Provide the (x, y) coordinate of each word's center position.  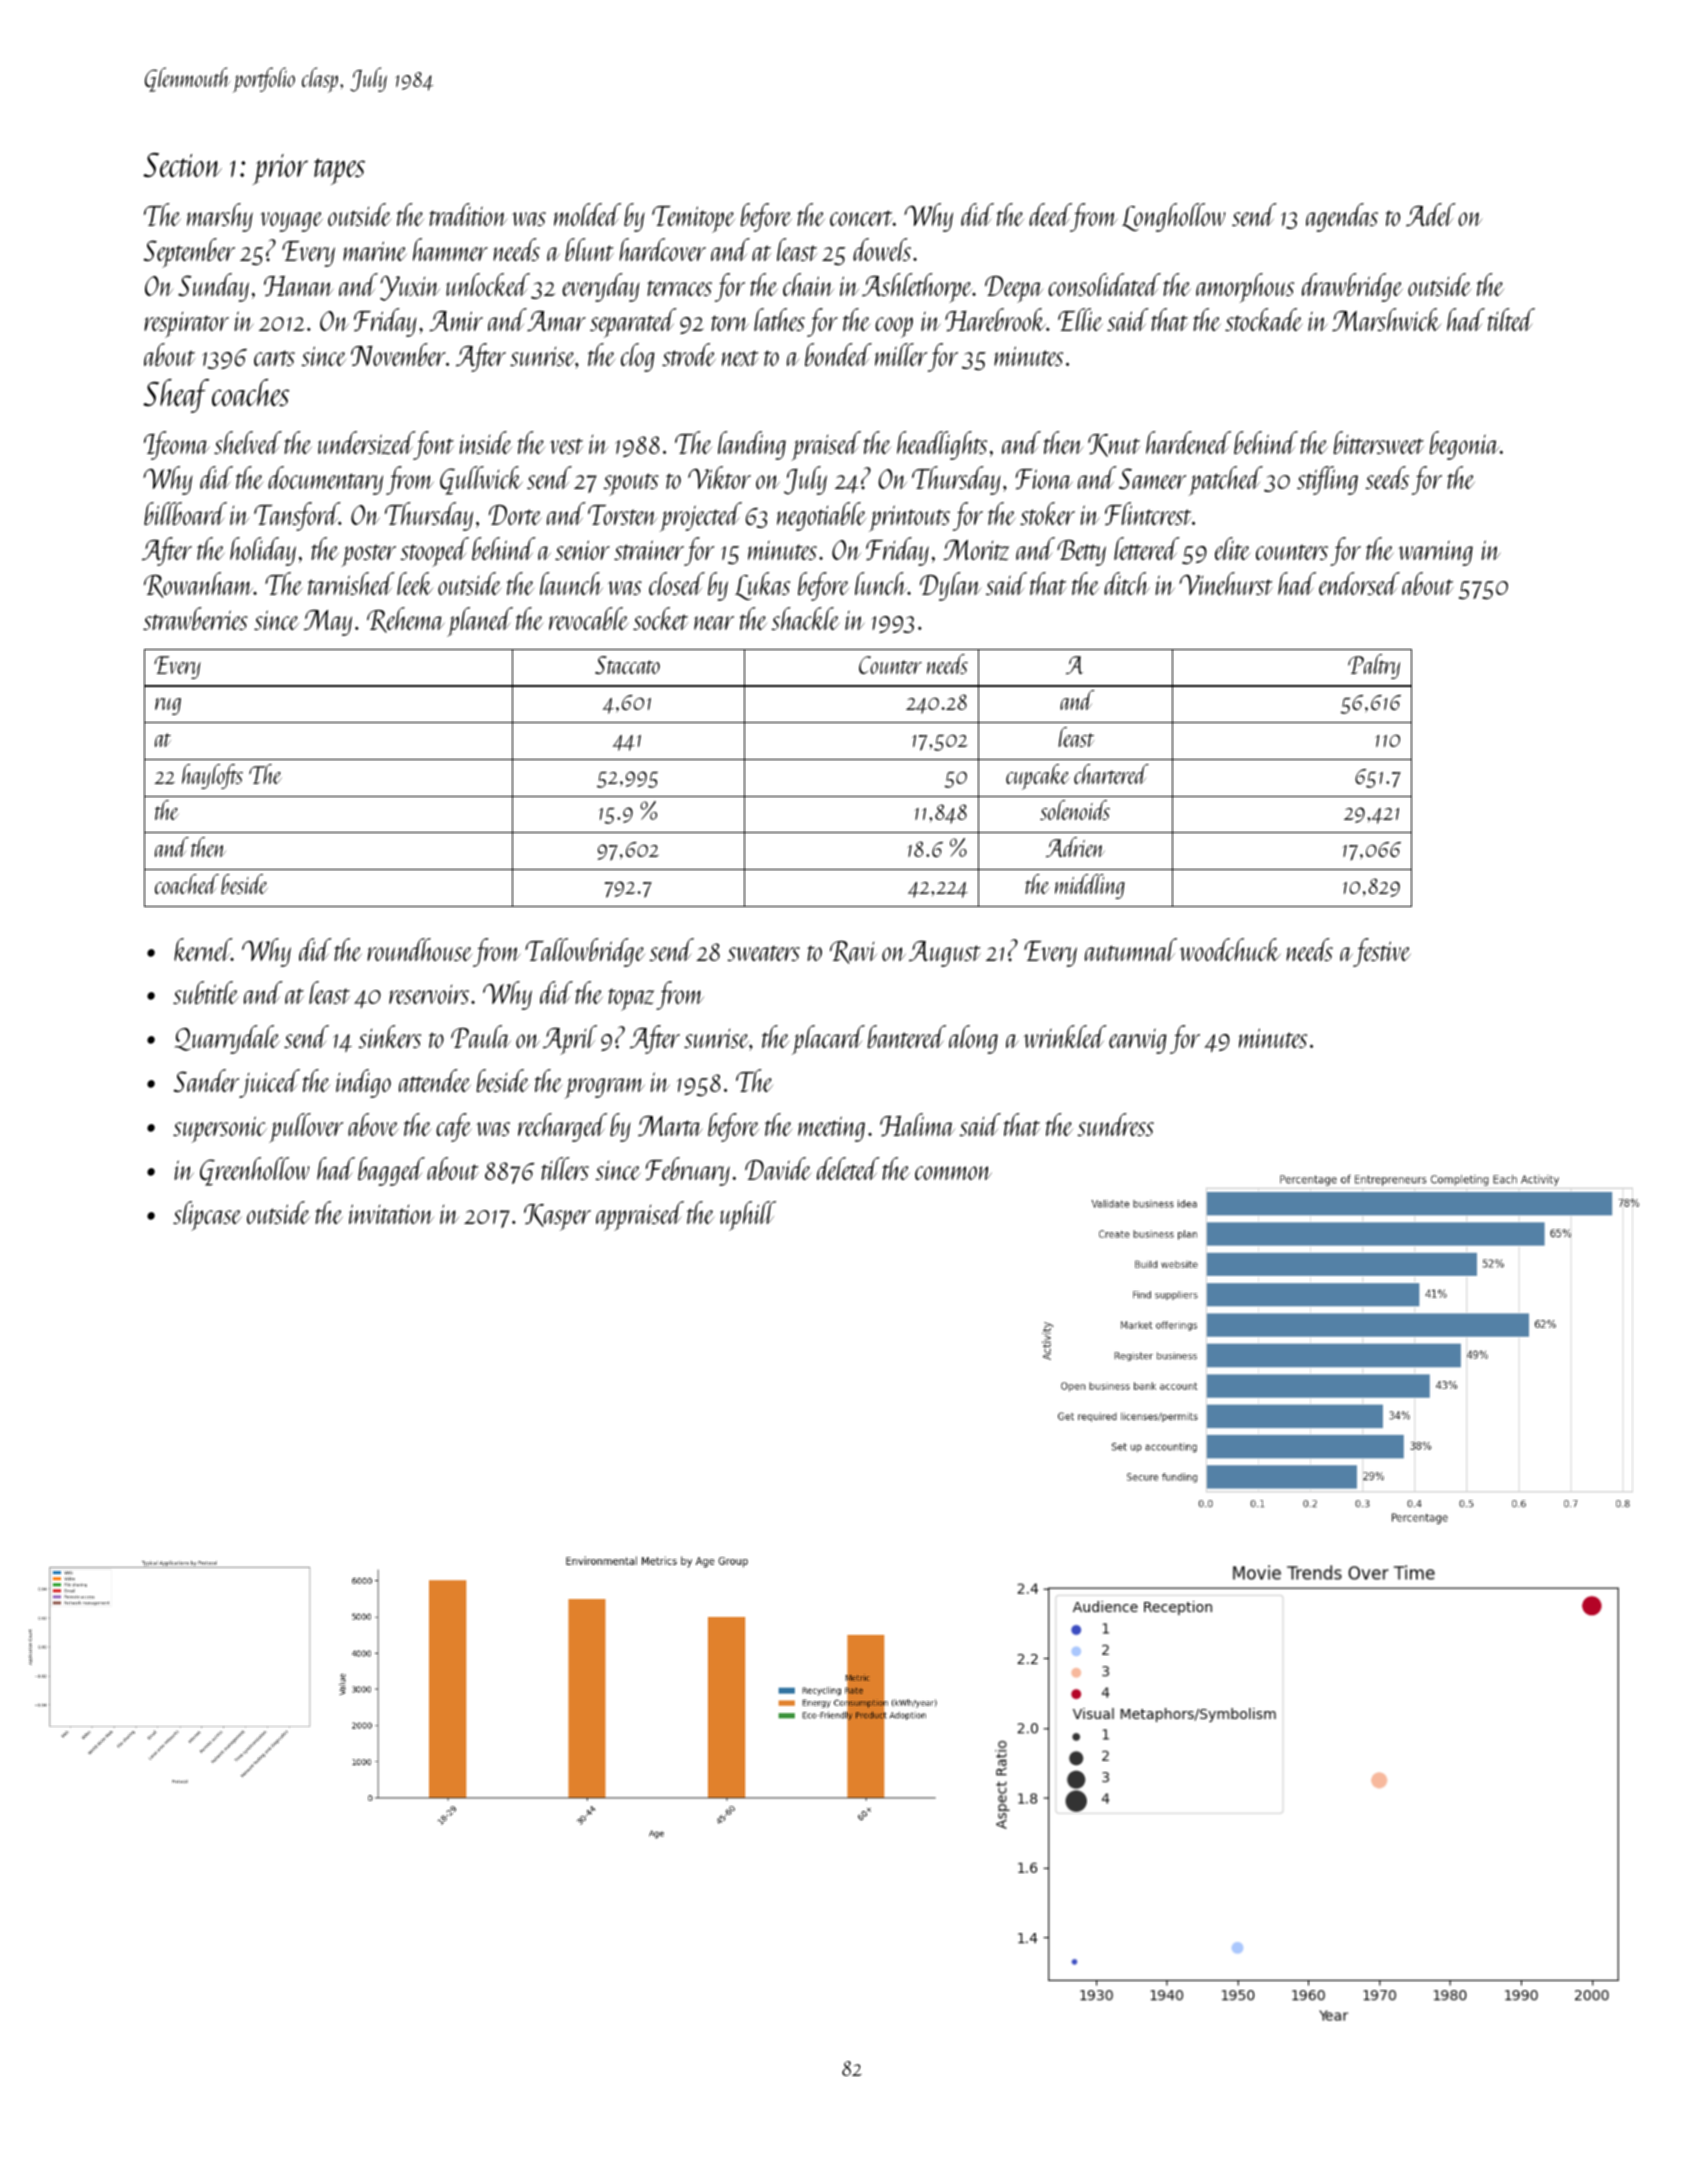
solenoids (1075, 810)
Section (182, 165)
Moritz (976, 550)
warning (1435, 553)
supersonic (220, 1129)
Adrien (1075, 847)
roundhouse (419, 949)
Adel (1431, 214)
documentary (325, 480)
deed (1050, 214)
